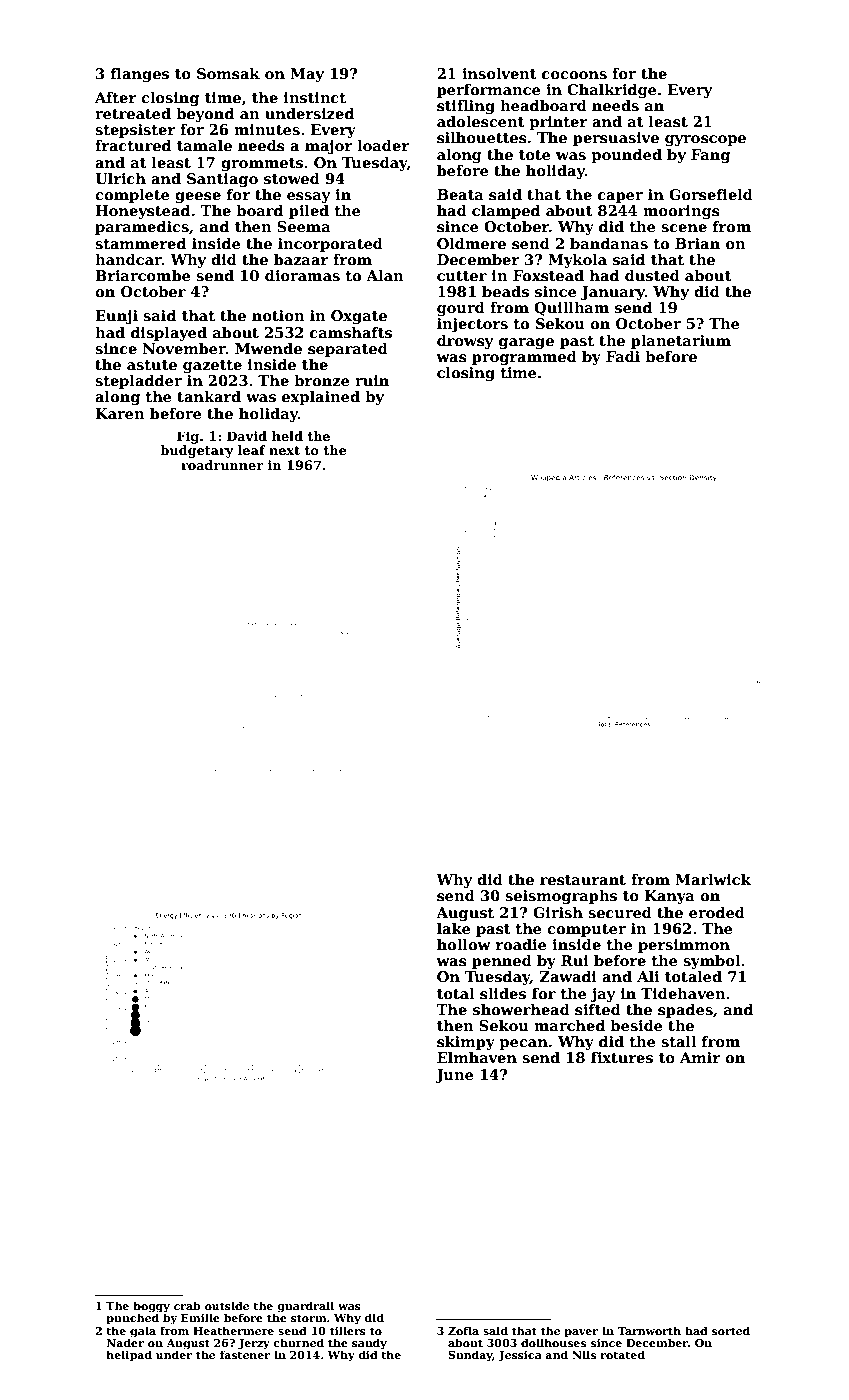  Describe the element at coordinates (623, 356) in the screenshot. I see `Fadi` at that location.
